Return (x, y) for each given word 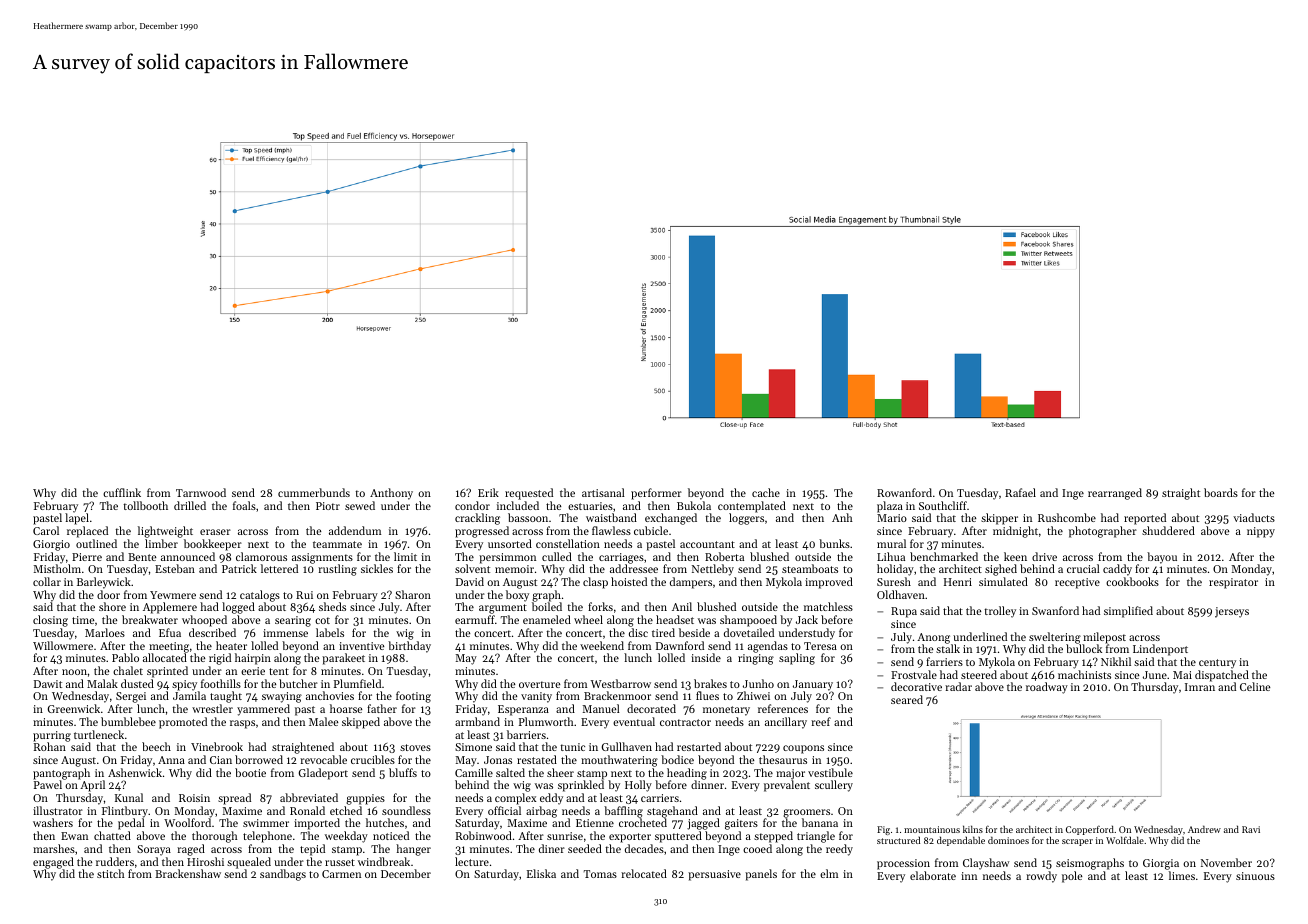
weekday (346, 837)
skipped (361, 723)
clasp (595, 583)
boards (1221, 492)
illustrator (58, 810)
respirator (1233, 583)
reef (821, 721)
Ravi (1251, 829)
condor (472, 505)
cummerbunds (314, 492)
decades (644, 848)
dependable (961, 841)
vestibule (830, 772)
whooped (204, 621)
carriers (660, 798)
